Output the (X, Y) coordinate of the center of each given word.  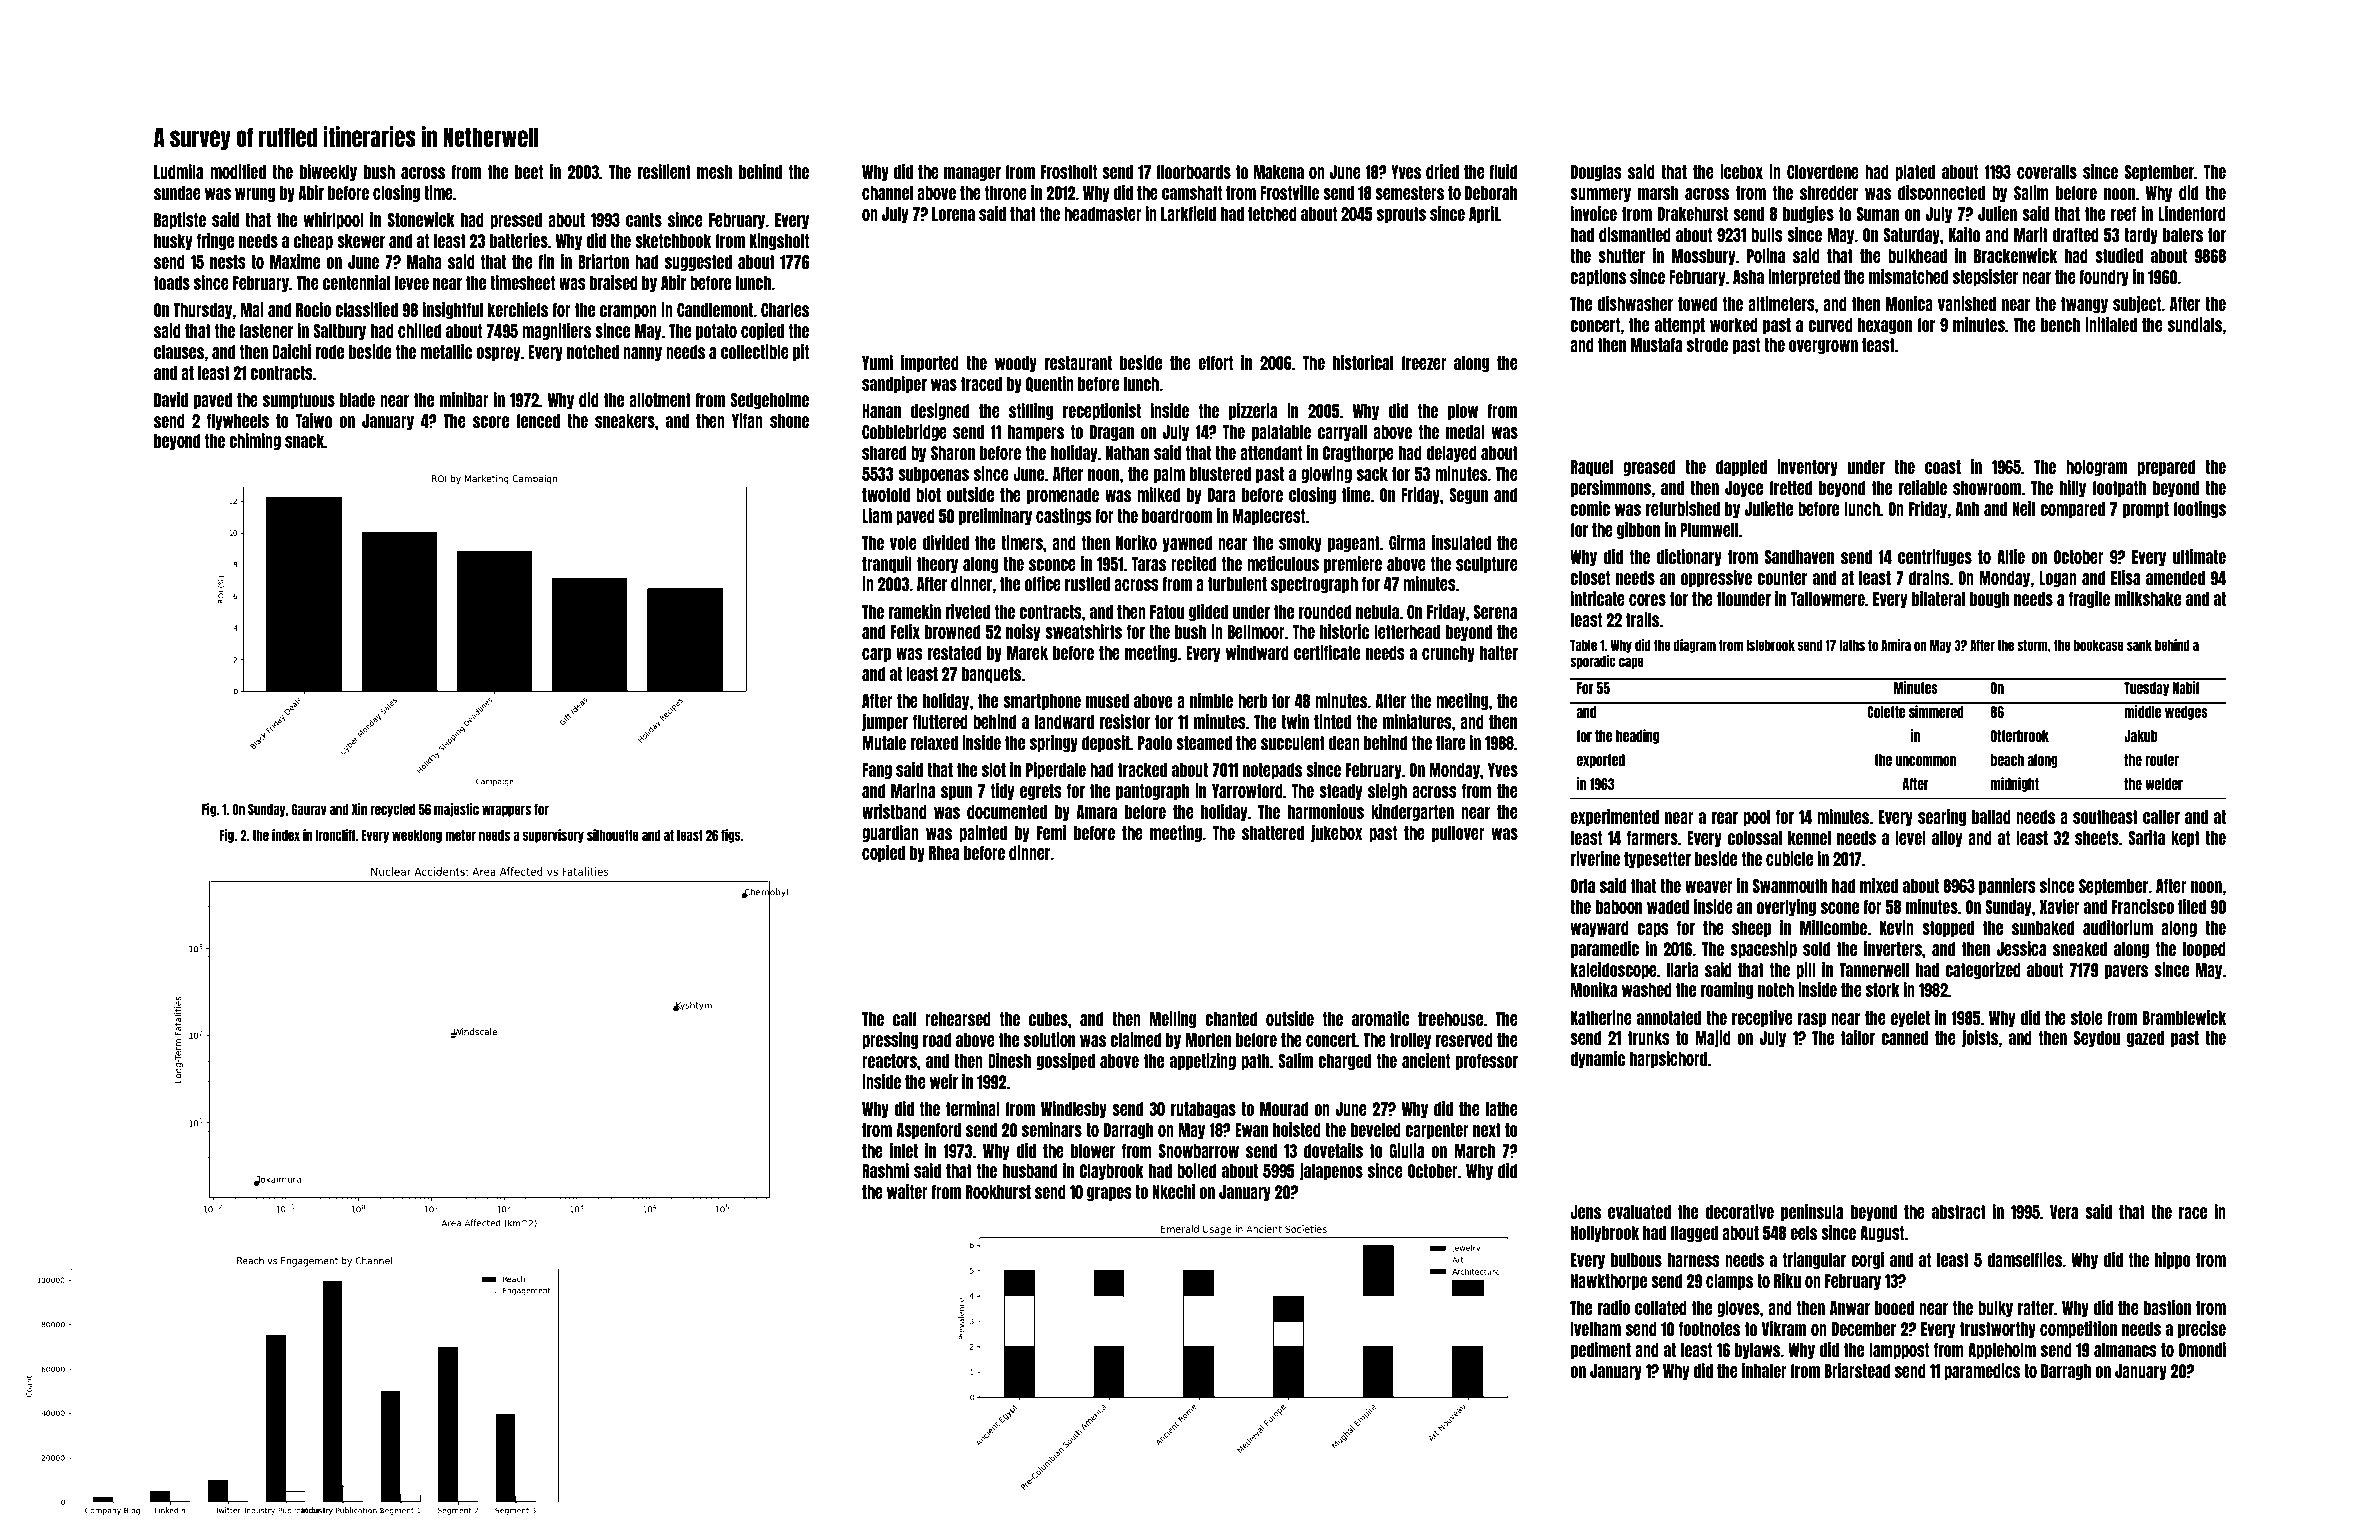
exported (1601, 761)
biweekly (328, 172)
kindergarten (1412, 812)
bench (2060, 325)
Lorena (953, 214)
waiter (907, 1191)
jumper (885, 722)
